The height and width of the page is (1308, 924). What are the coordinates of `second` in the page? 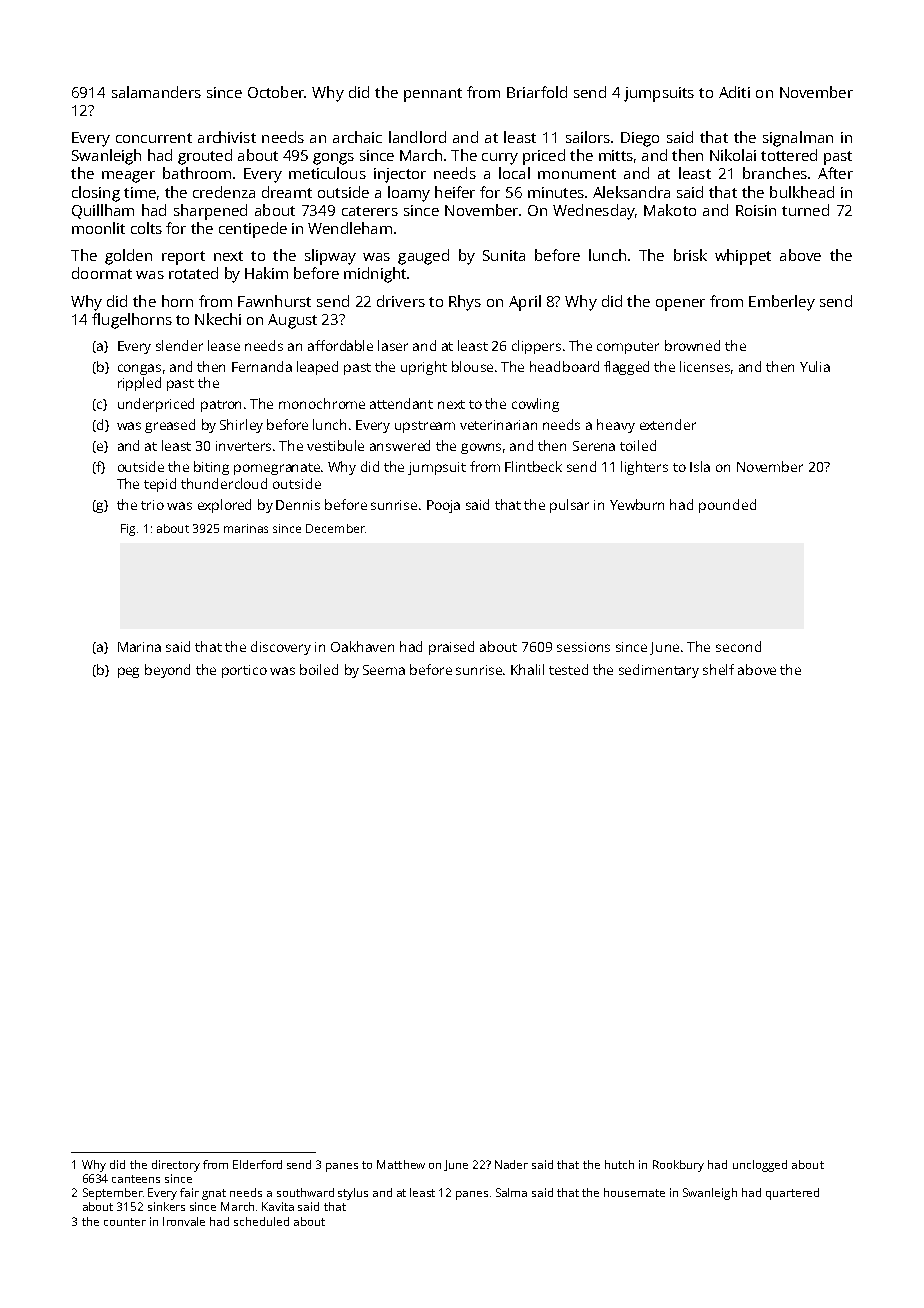 It's located at (738, 646).
